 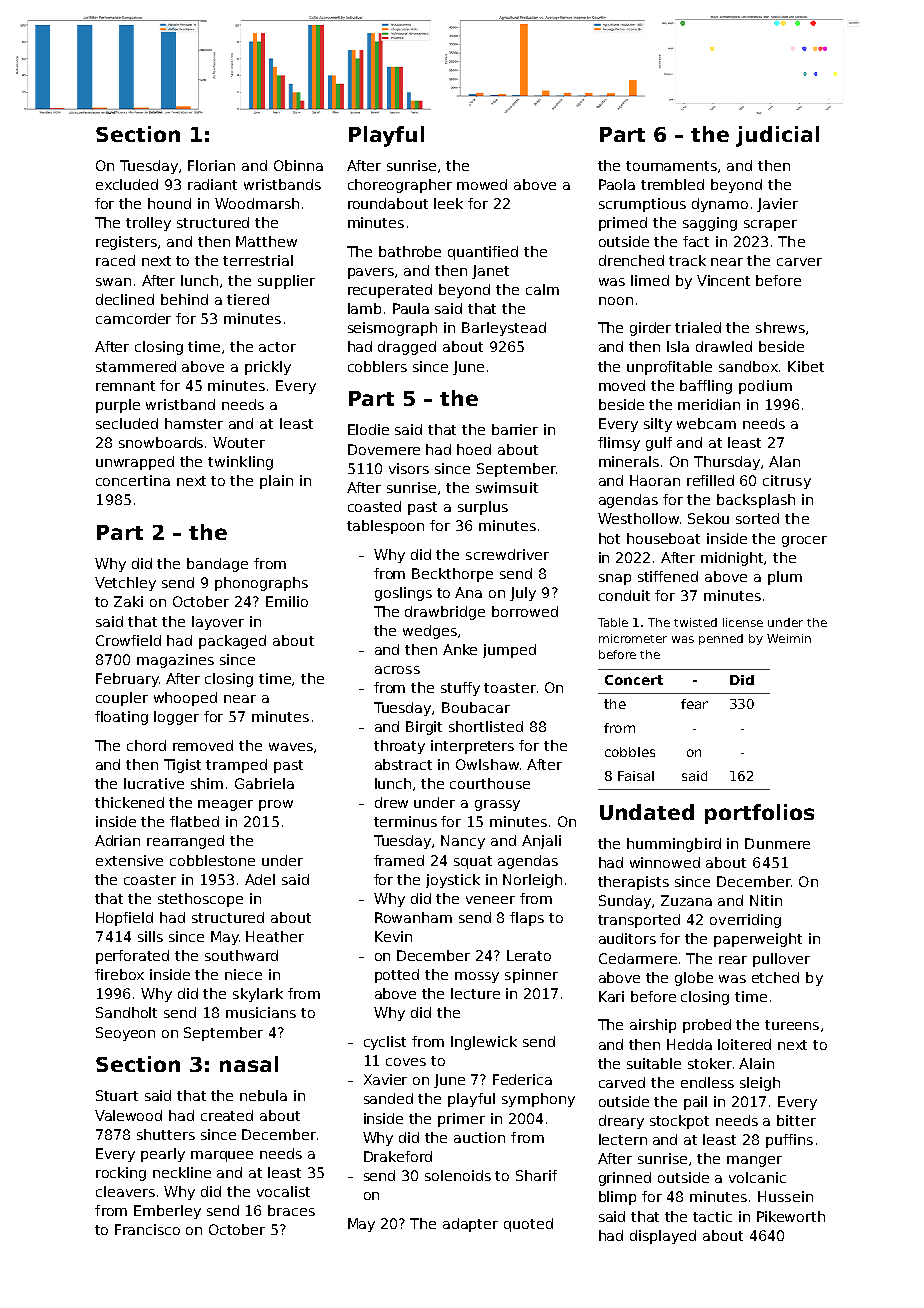 I want to click on stethoscope, so click(x=200, y=900).
